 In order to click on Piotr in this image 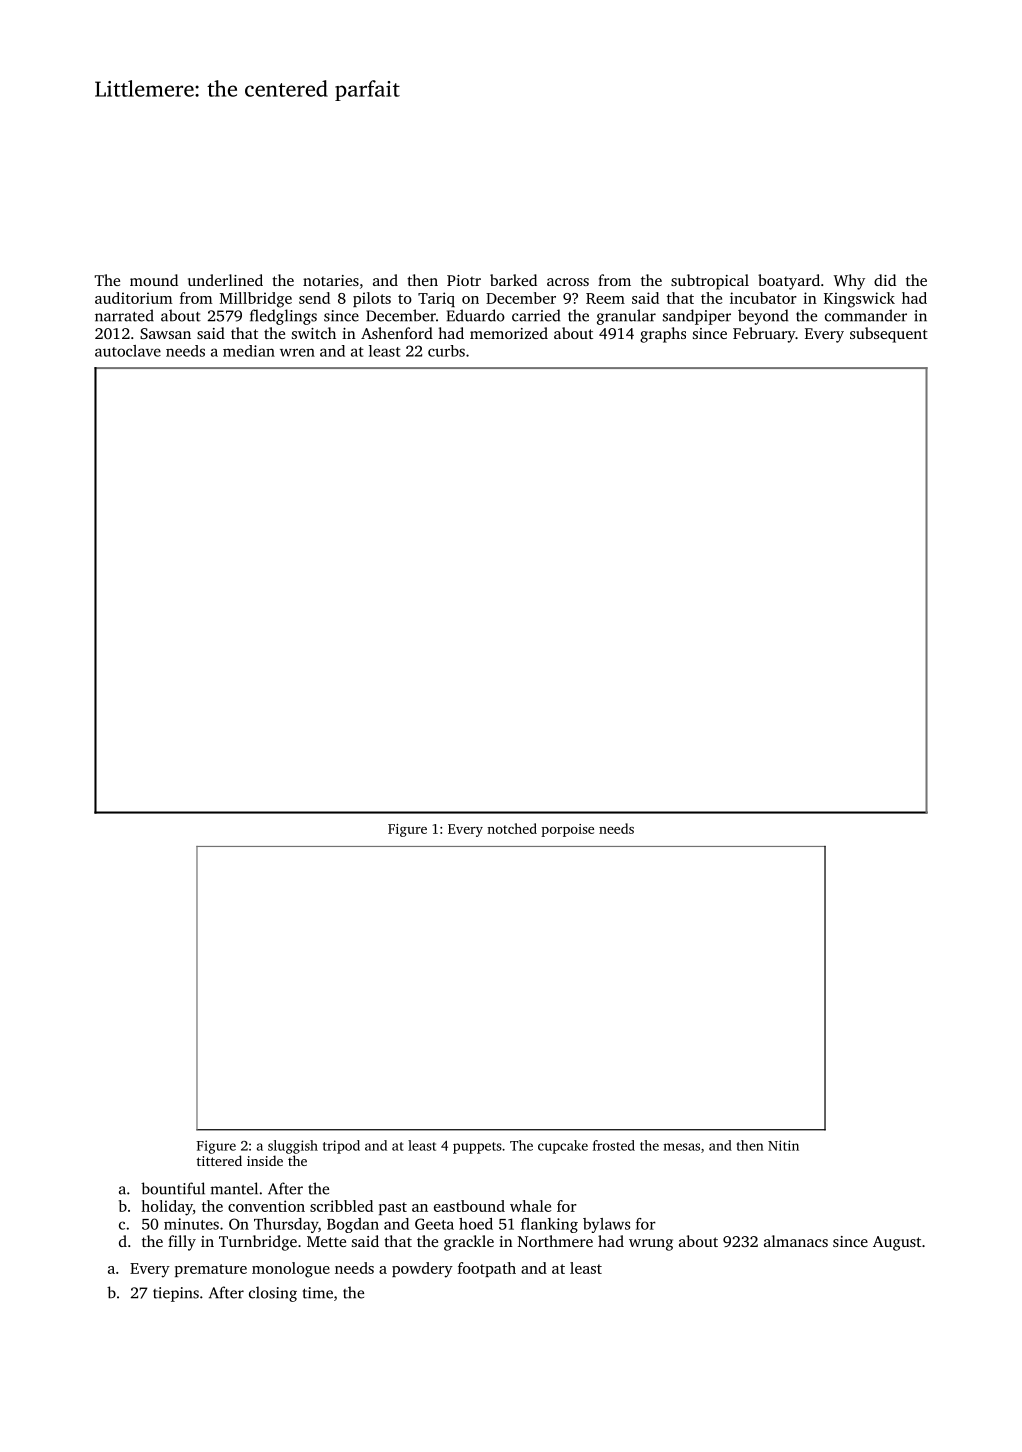, I will do `click(464, 280)`.
